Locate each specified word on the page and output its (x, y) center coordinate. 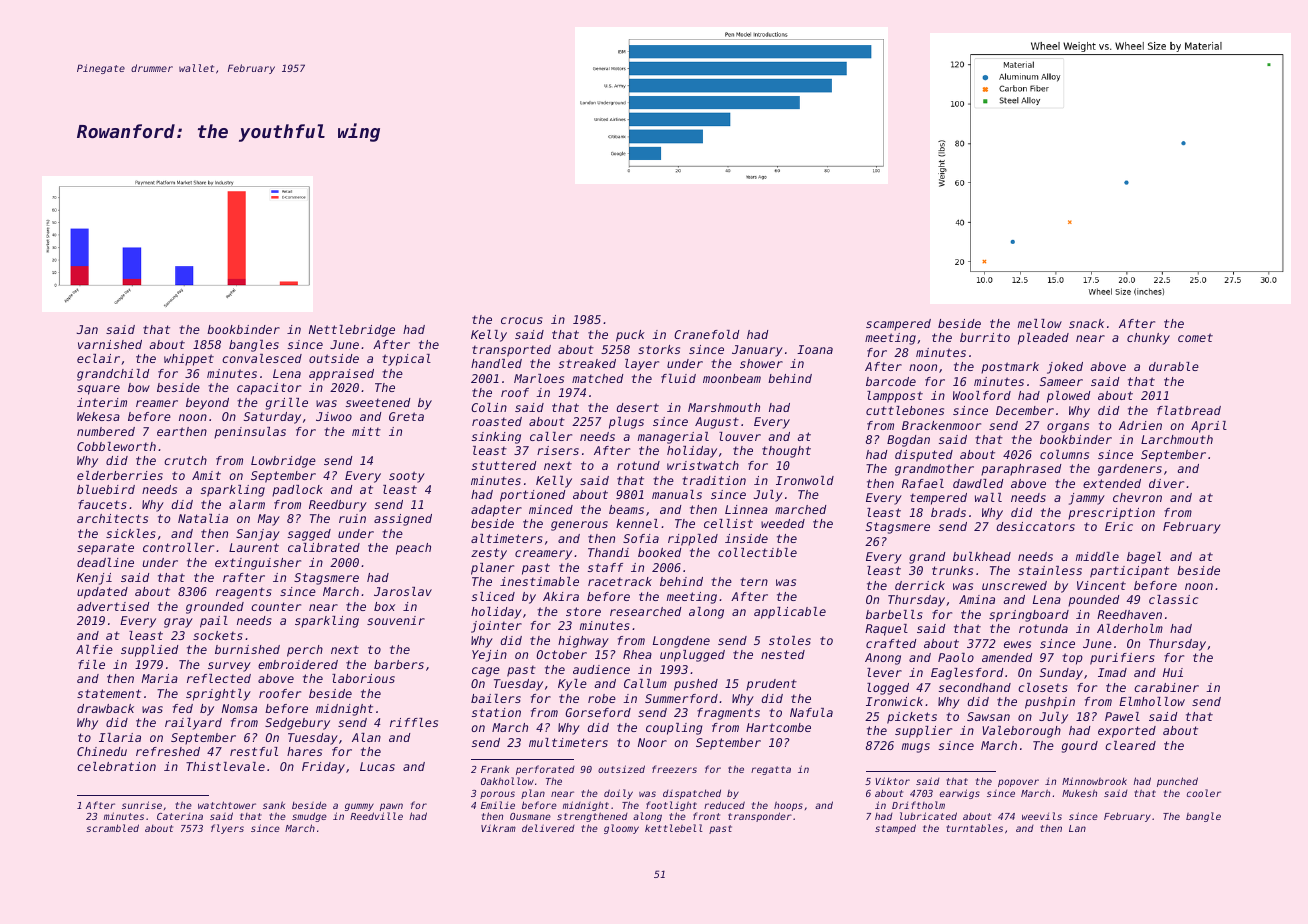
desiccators (1035, 526)
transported (511, 351)
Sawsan (988, 716)
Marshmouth (724, 407)
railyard (193, 724)
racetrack (620, 581)
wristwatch (703, 465)
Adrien (1140, 425)
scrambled (112, 828)
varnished (110, 344)
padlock (297, 491)
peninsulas (250, 433)
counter (276, 606)
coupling (674, 729)
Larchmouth (1177, 439)
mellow (1040, 323)
